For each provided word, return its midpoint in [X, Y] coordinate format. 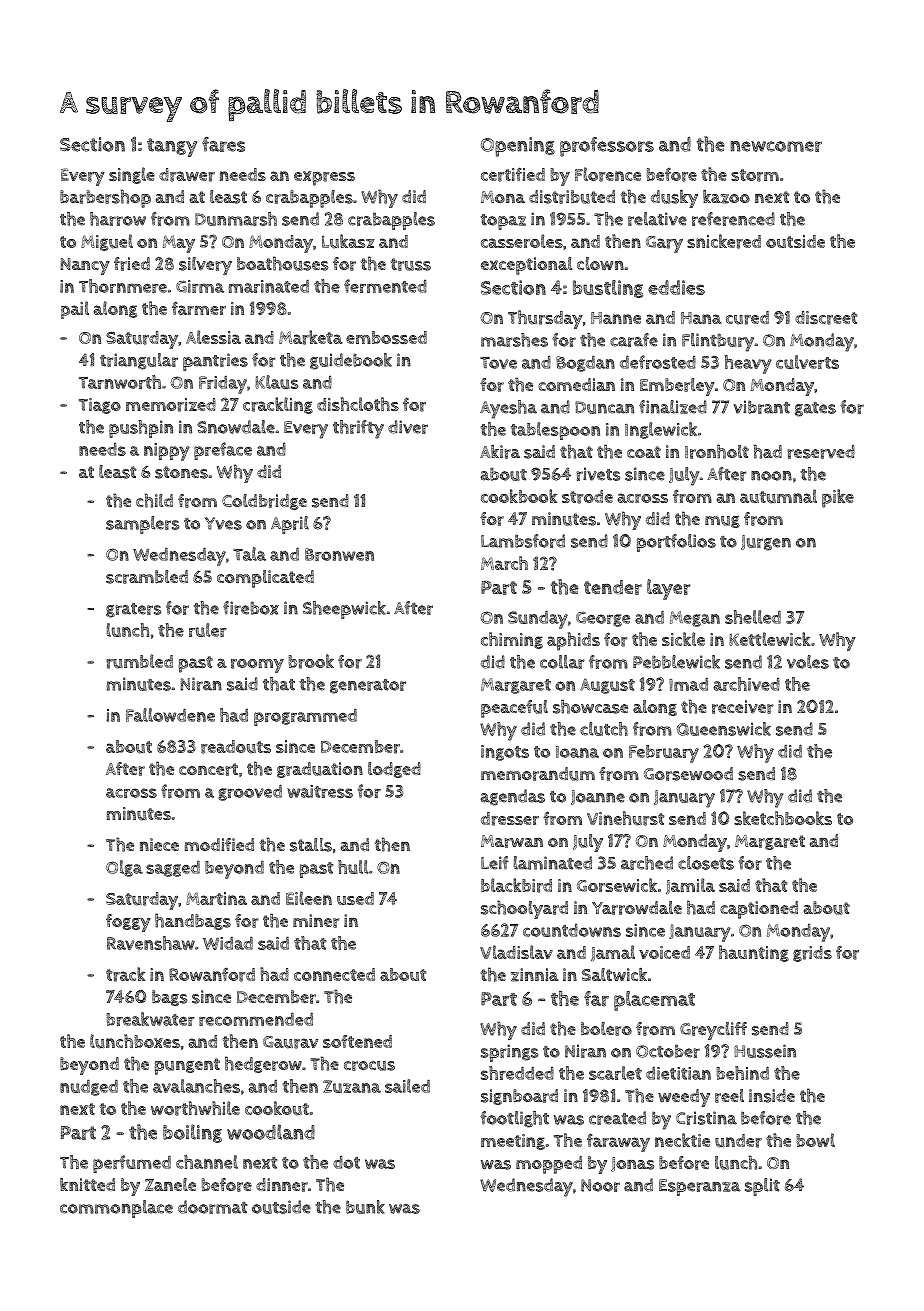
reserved [821, 452]
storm [755, 175]
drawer [187, 175]
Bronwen [339, 554]
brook [311, 661]
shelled [753, 617]
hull [353, 867]
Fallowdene [170, 715]
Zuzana [352, 1086]
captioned [759, 910]
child [154, 500]
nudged [89, 1087]
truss [410, 264]
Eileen [309, 898]
